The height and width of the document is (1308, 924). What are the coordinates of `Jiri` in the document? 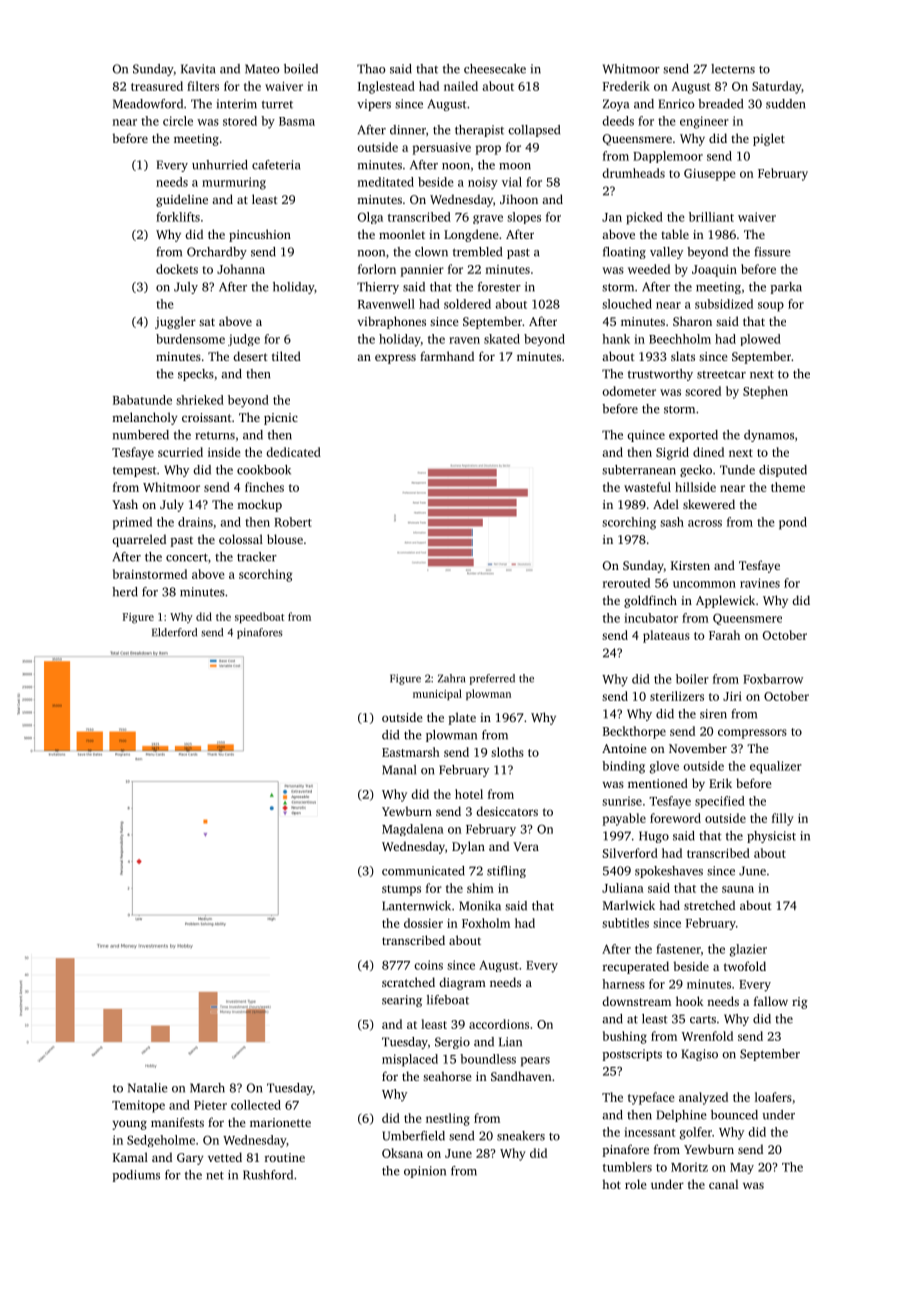 It's located at (732, 696).
